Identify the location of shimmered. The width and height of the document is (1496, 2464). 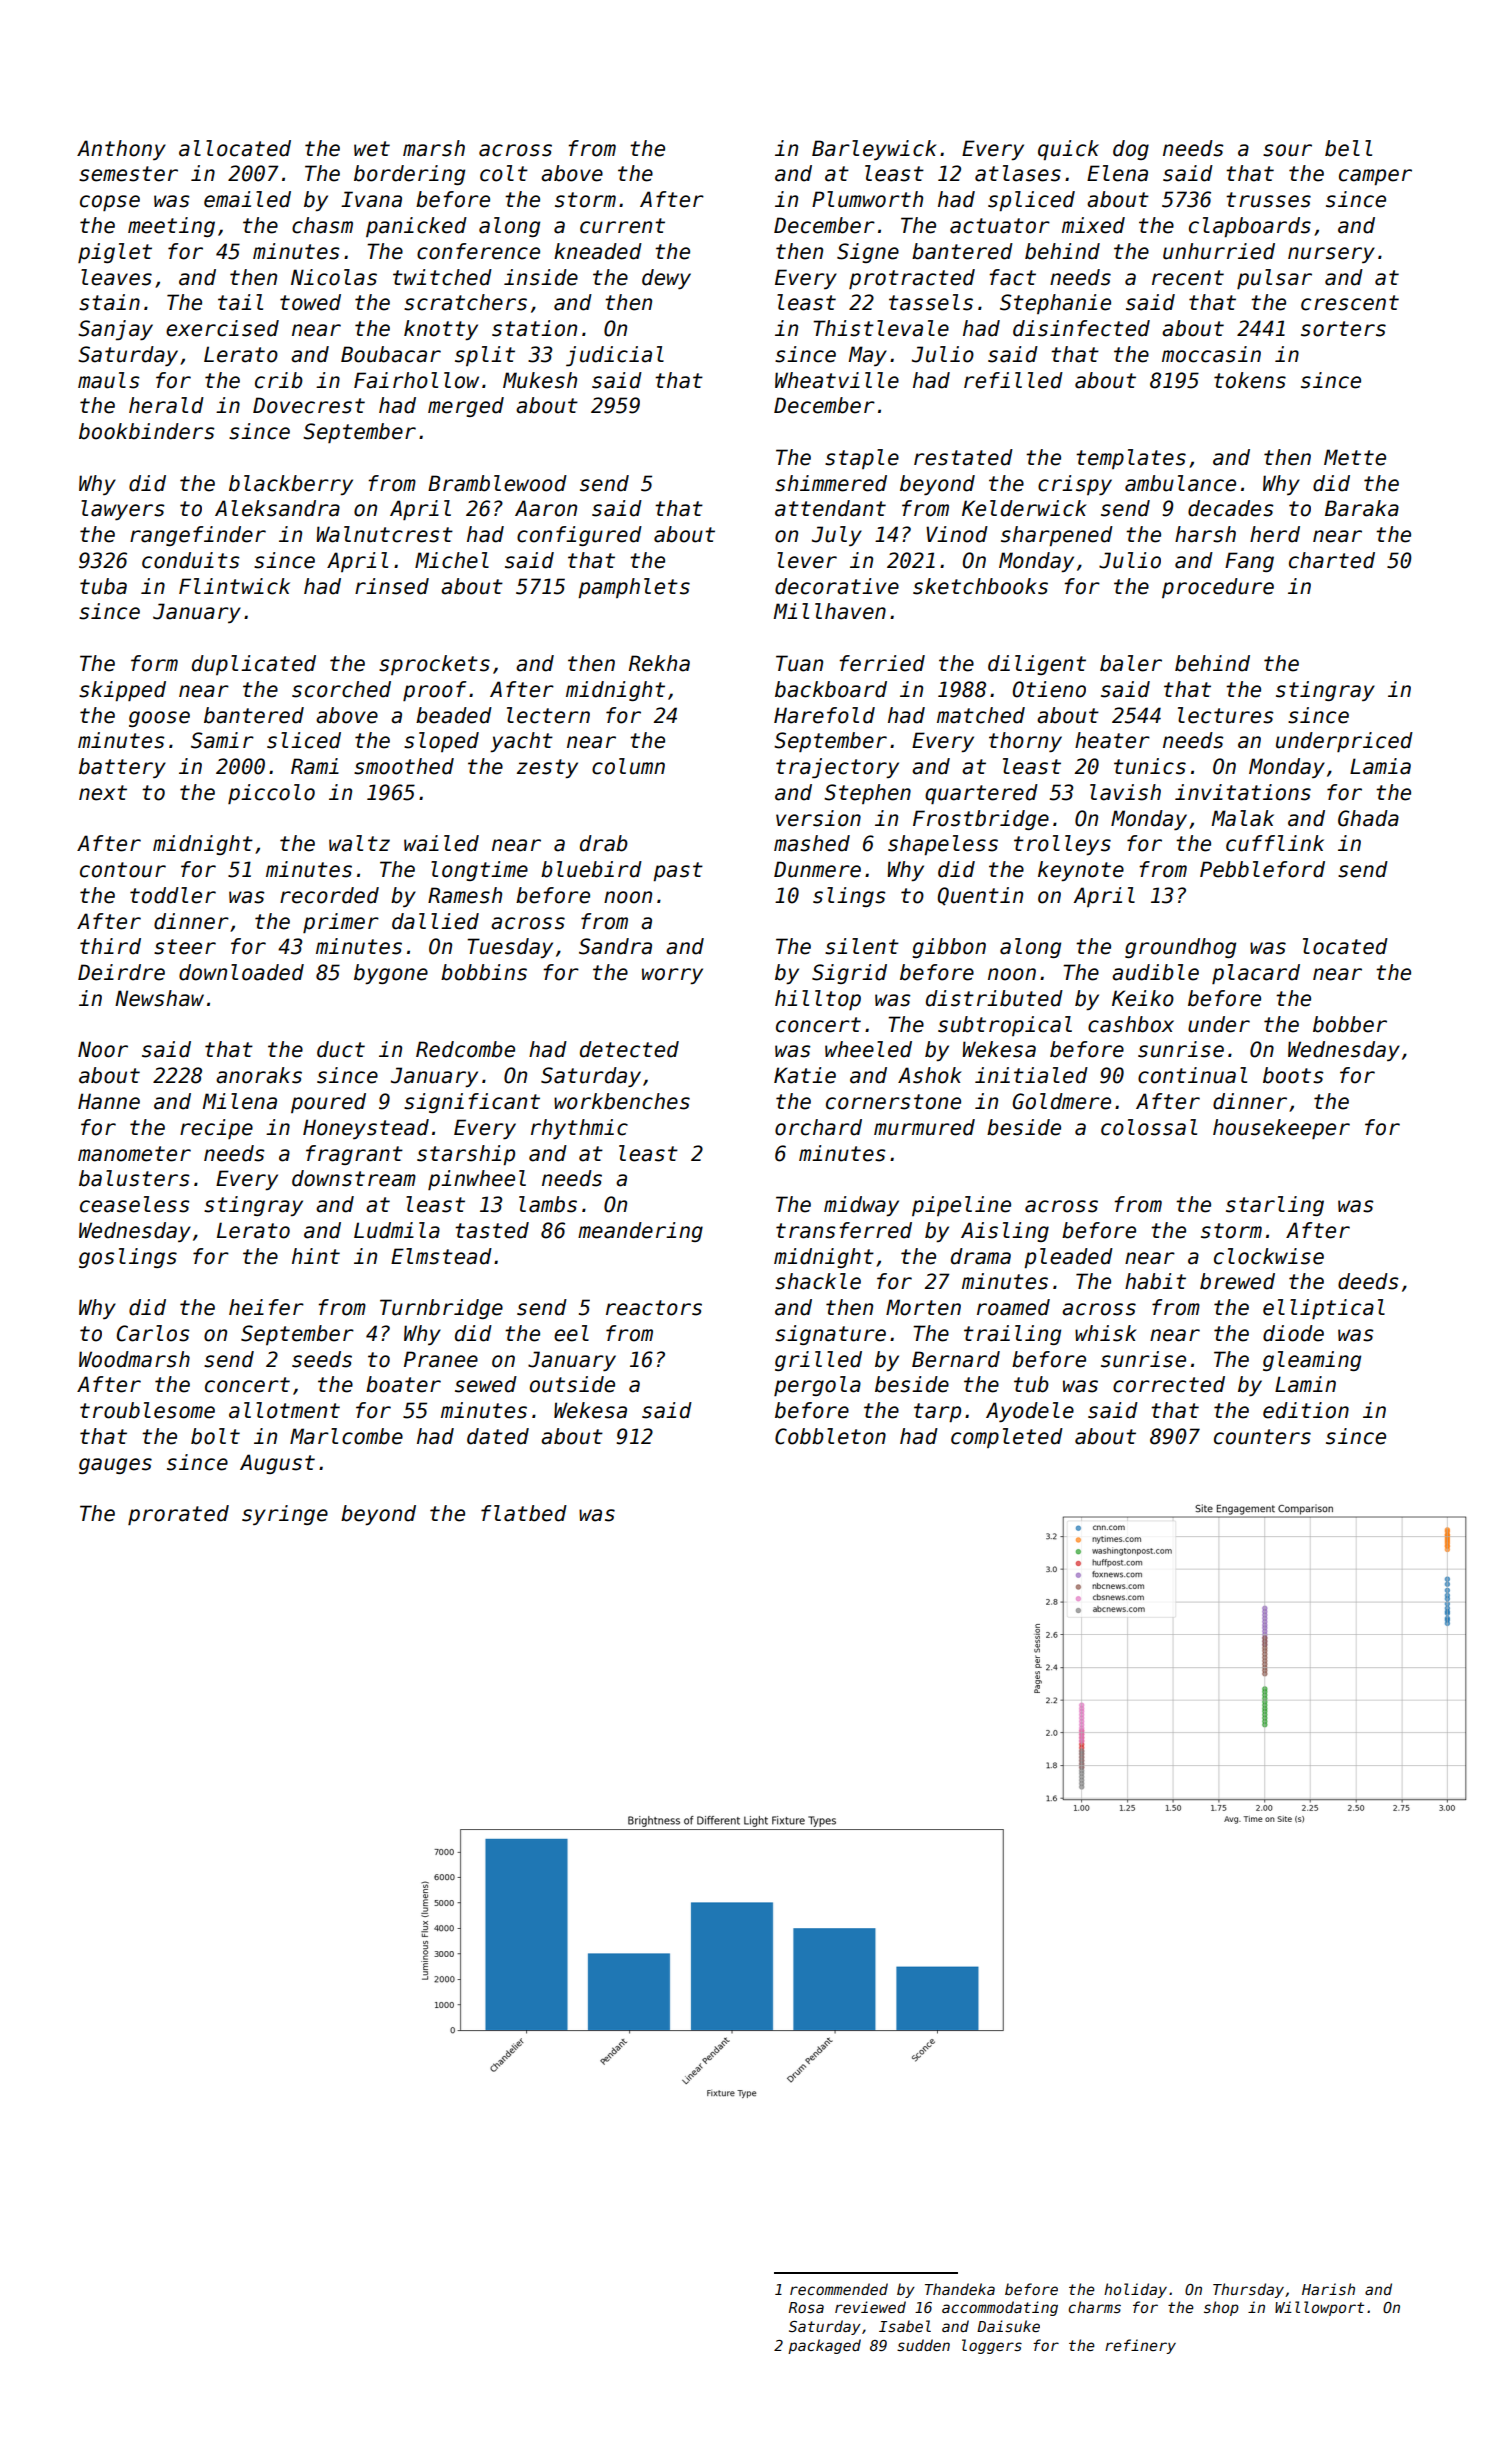
(831, 483).
